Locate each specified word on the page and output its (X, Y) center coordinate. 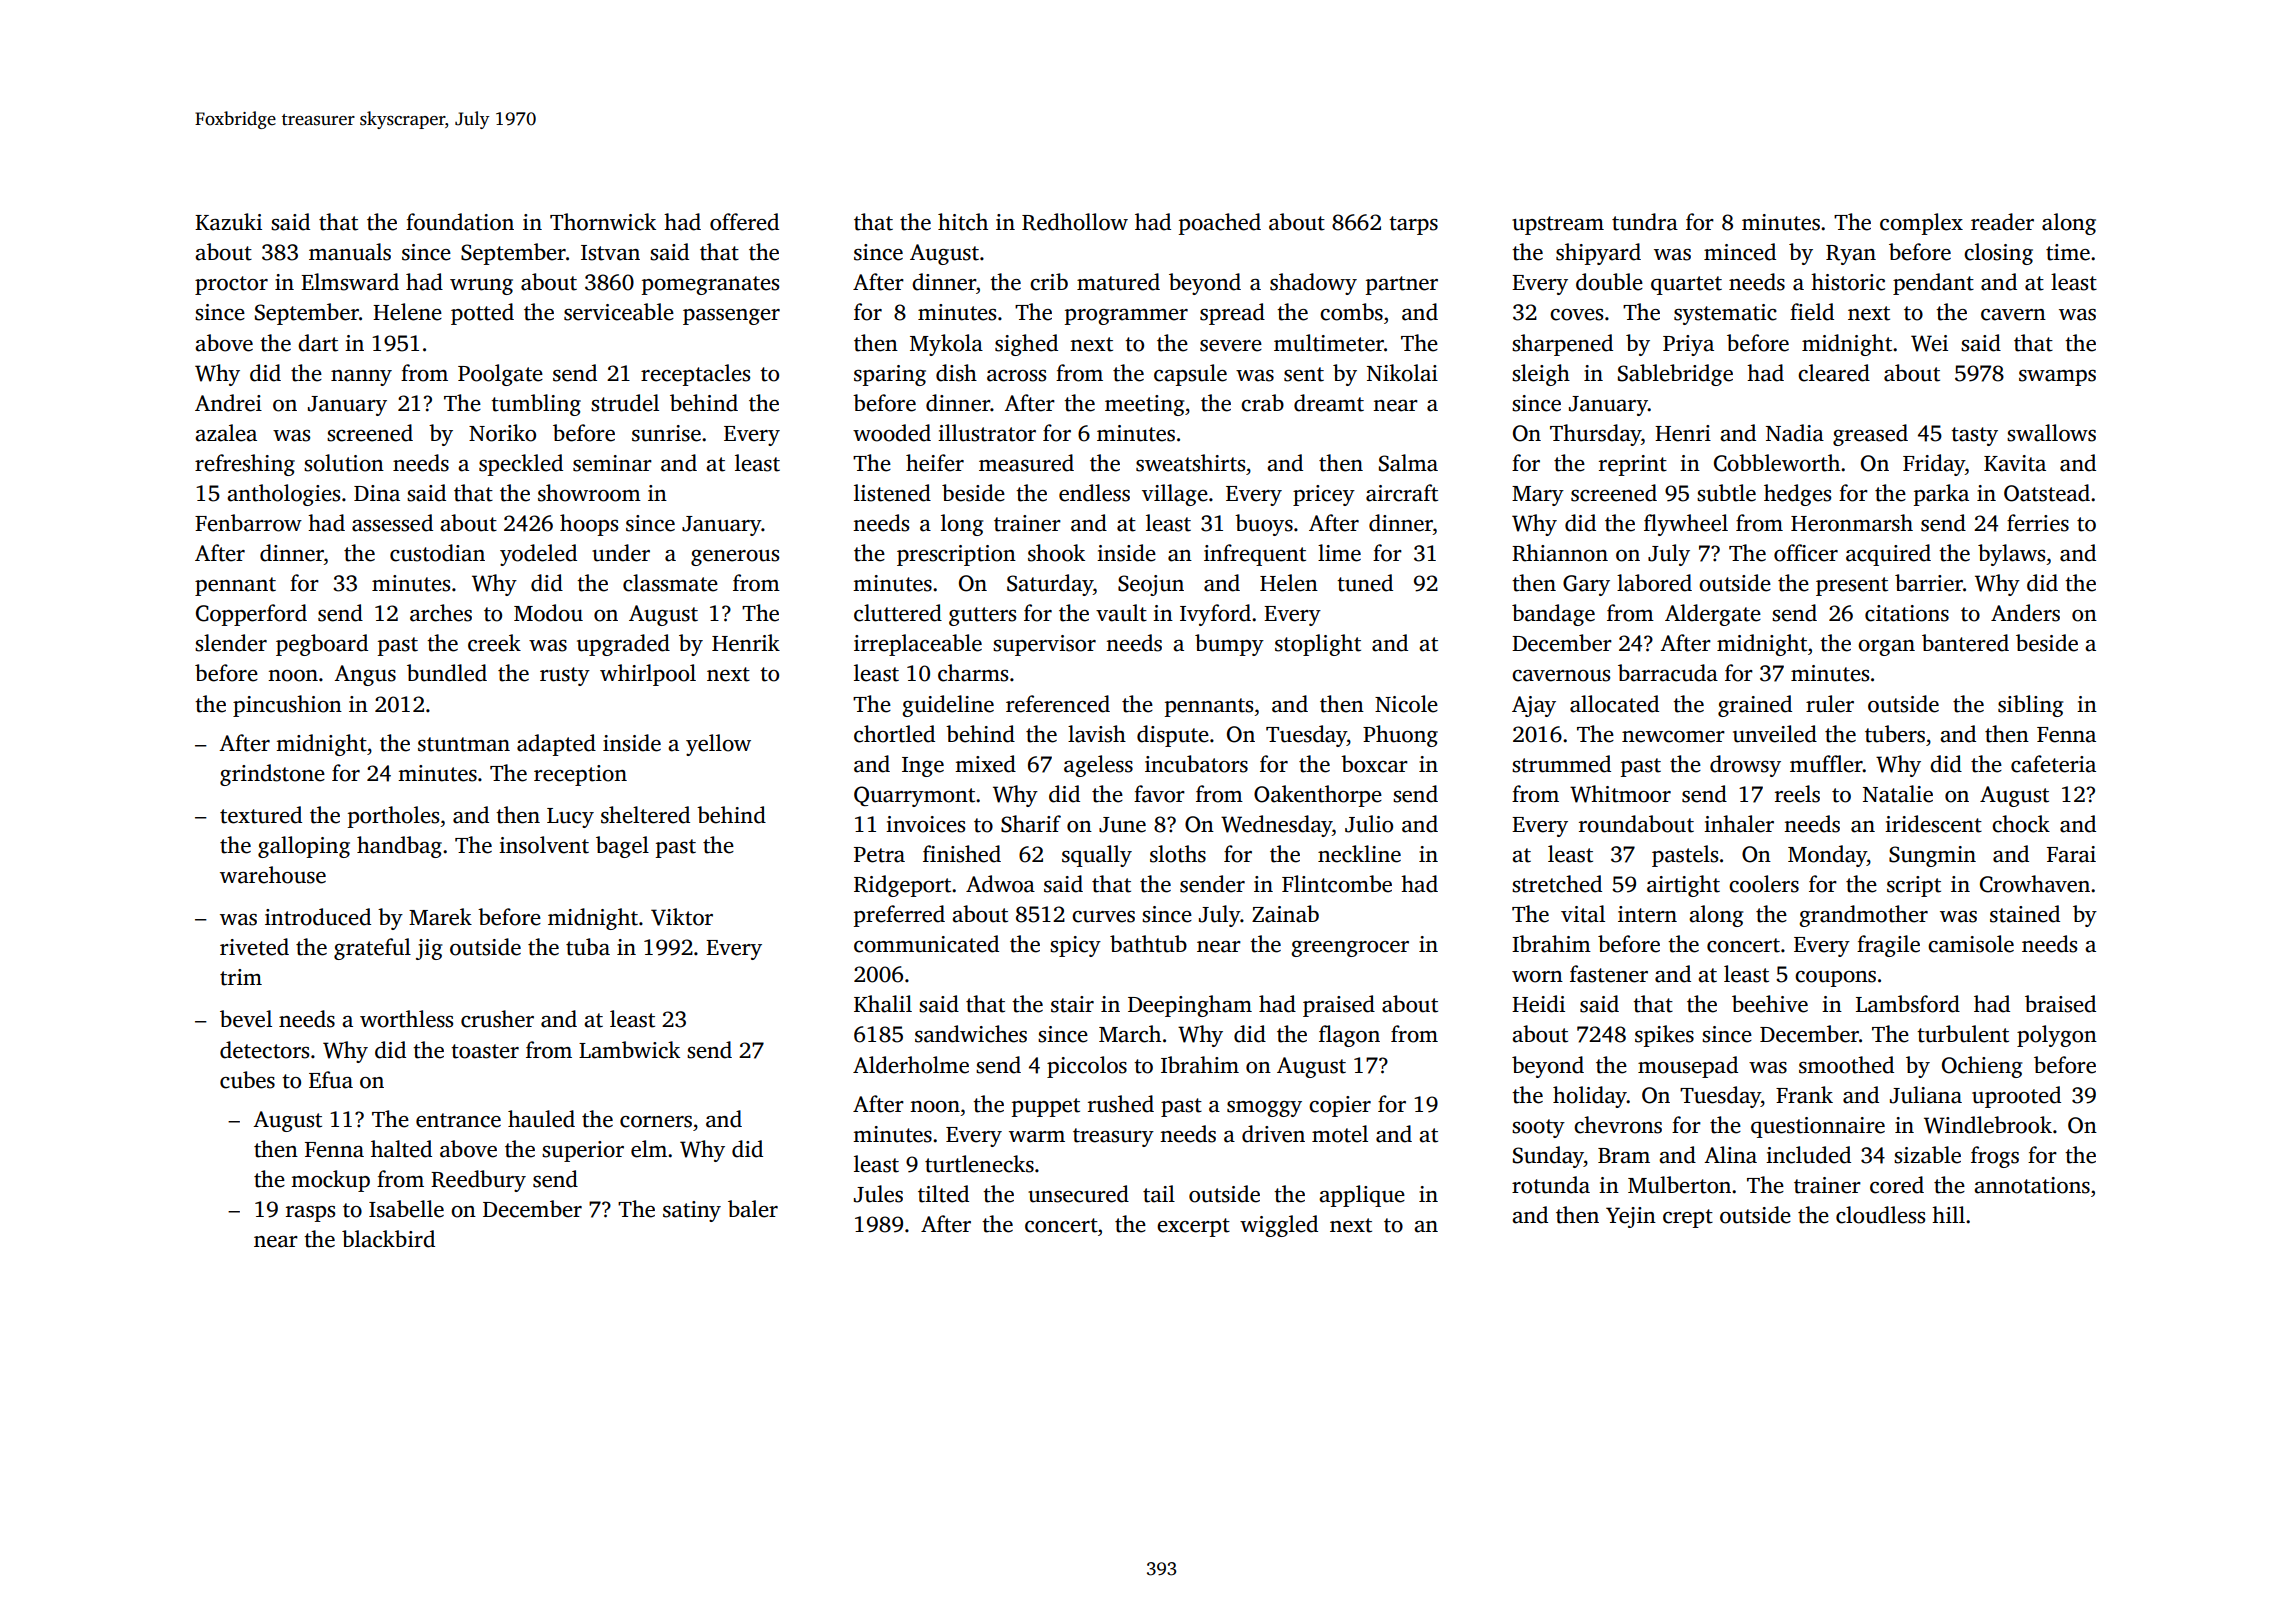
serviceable (619, 312)
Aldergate (1713, 615)
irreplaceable (918, 645)
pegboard (322, 645)
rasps (310, 1214)
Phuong (1400, 736)
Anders (2025, 613)
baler (753, 1209)
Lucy (570, 818)
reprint (1633, 465)
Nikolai (1402, 373)
